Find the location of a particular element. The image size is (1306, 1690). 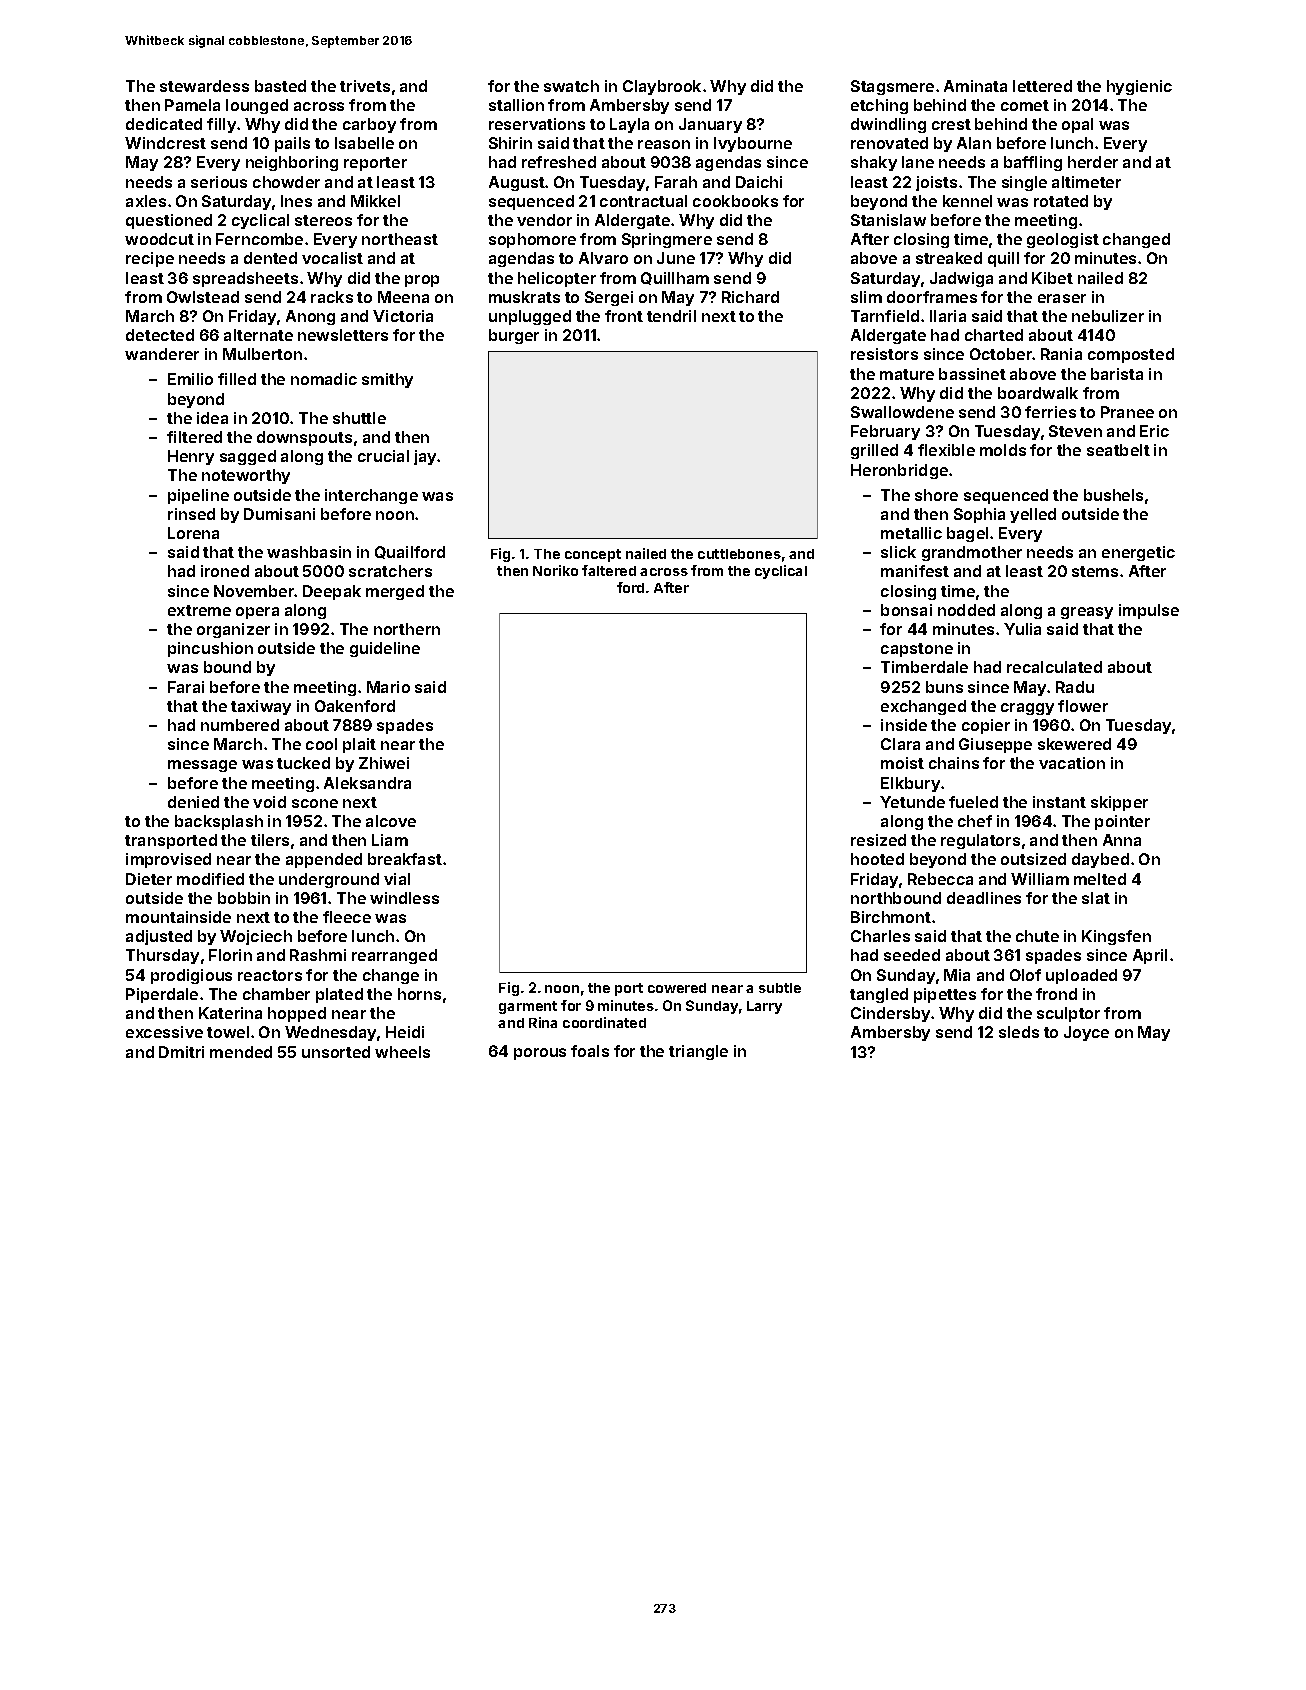

Birchmont is located at coordinates (891, 917).
